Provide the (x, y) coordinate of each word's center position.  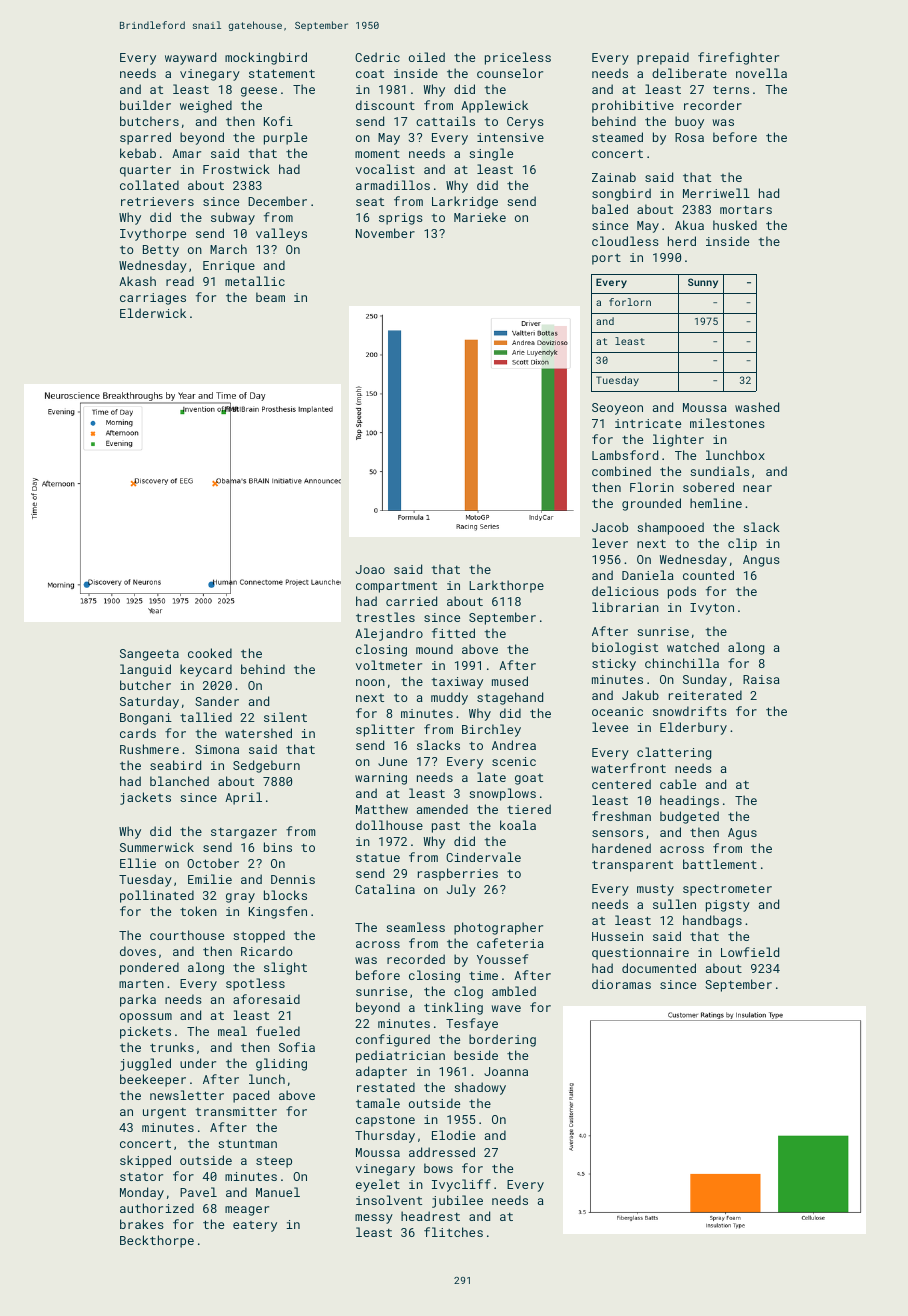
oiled (427, 57)
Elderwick (153, 313)
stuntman (247, 1144)
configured (393, 1040)
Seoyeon (617, 409)
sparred (145, 138)
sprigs (401, 219)
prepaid (663, 58)
